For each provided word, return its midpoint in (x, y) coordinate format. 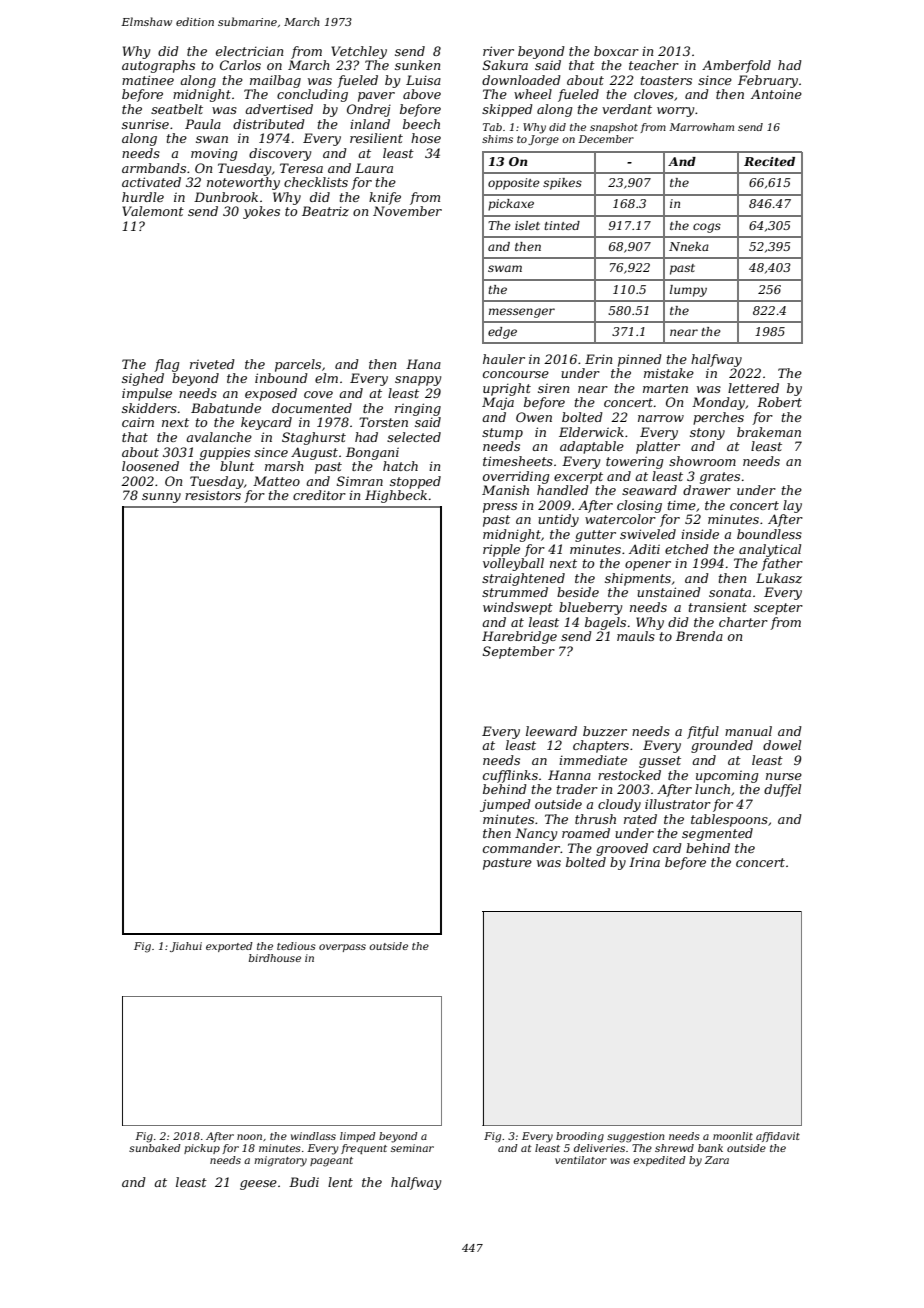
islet (527, 225)
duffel (782, 790)
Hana (423, 364)
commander (521, 848)
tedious (296, 946)
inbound (281, 378)
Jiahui (186, 947)
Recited (769, 161)
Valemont (153, 211)
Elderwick (591, 432)
